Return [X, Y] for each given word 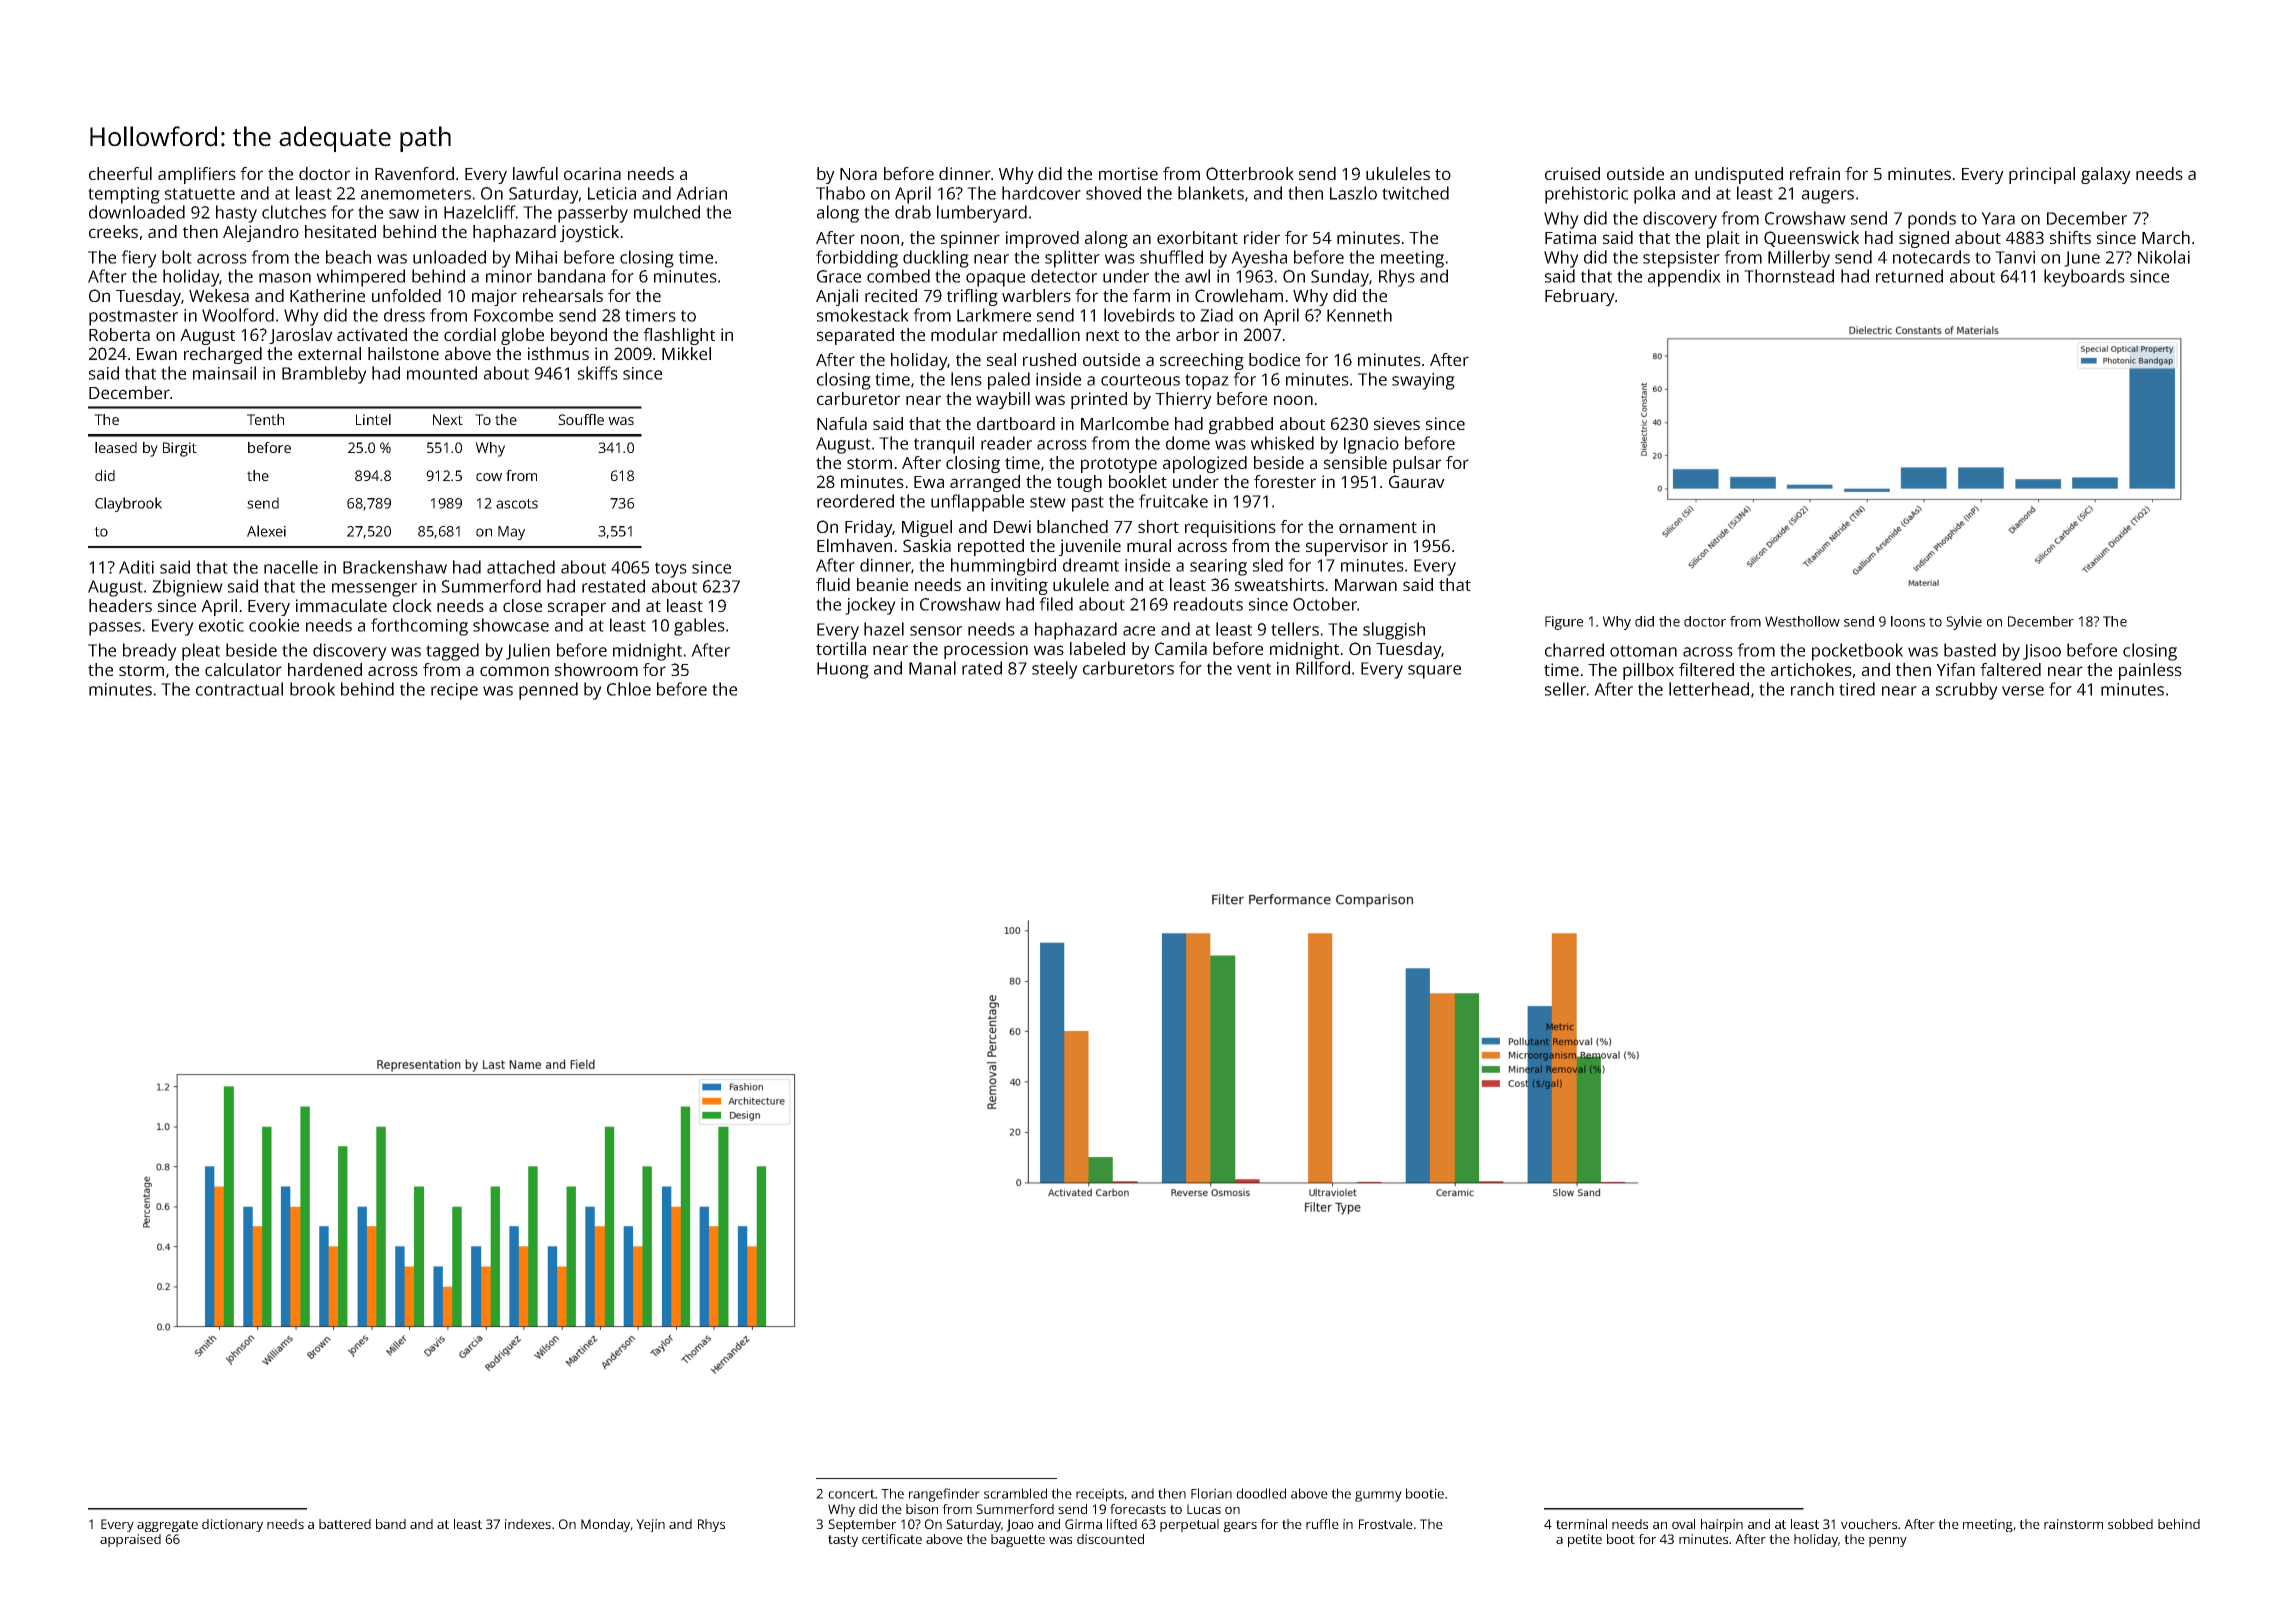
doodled [1261, 1493]
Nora [858, 174]
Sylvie [1964, 623]
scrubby [1967, 691]
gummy [1378, 1496]
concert [851, 1494]
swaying [1423, 381]
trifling [972, 297]
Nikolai [2164, 257]
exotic [221, 625]
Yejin [650, 1525]
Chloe [629, 689]
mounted [442, 373]
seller [1566, 689]
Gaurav [1417, 481]
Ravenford [414, 173]
